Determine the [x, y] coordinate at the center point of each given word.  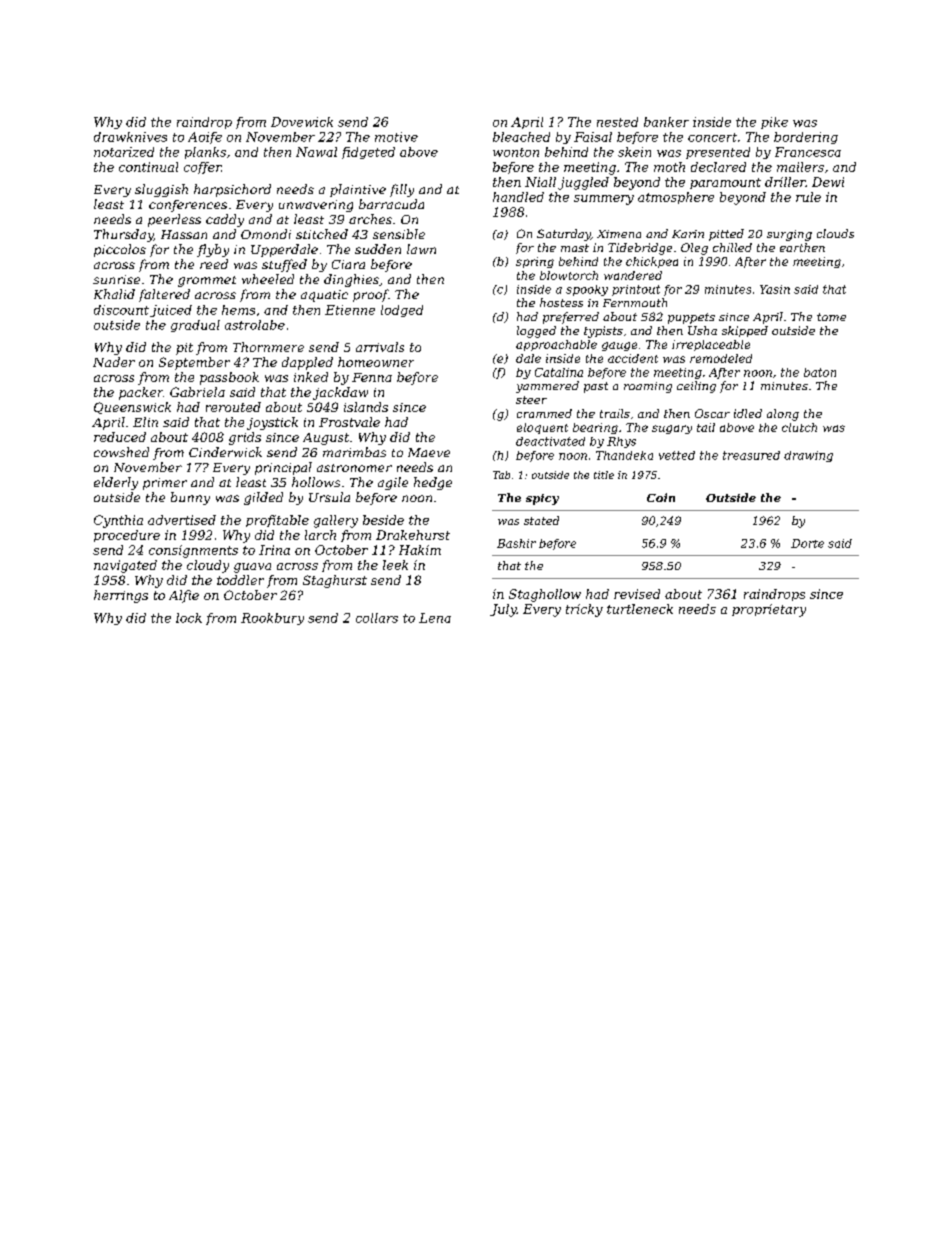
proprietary [769, 610]
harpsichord [232, 190]
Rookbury [272, 619]
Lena [435, 618]
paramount [725, 183]
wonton [516, 152]
